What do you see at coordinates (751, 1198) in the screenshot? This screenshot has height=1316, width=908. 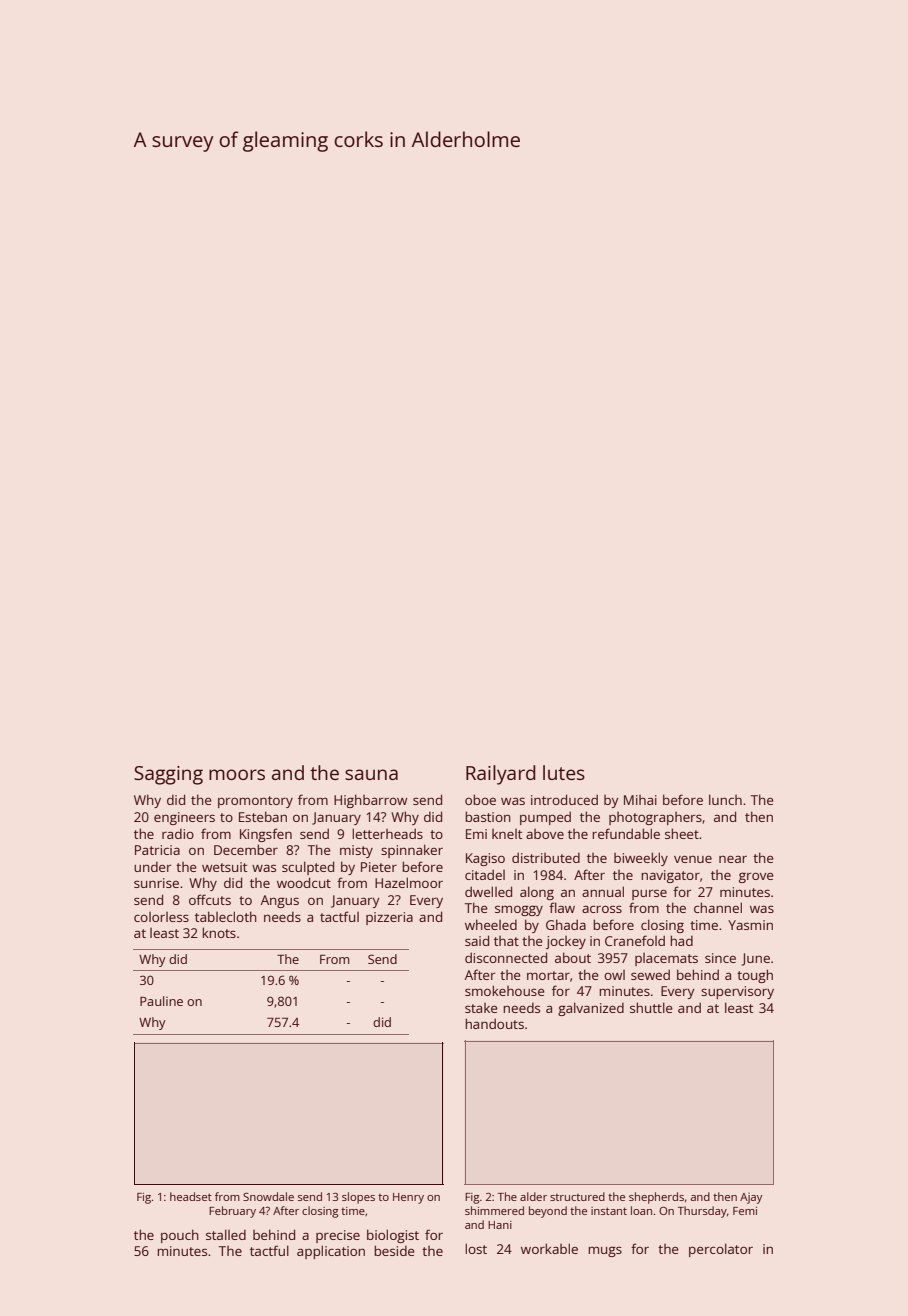 I see `Ajay` at bounding box center [751, 1198].
